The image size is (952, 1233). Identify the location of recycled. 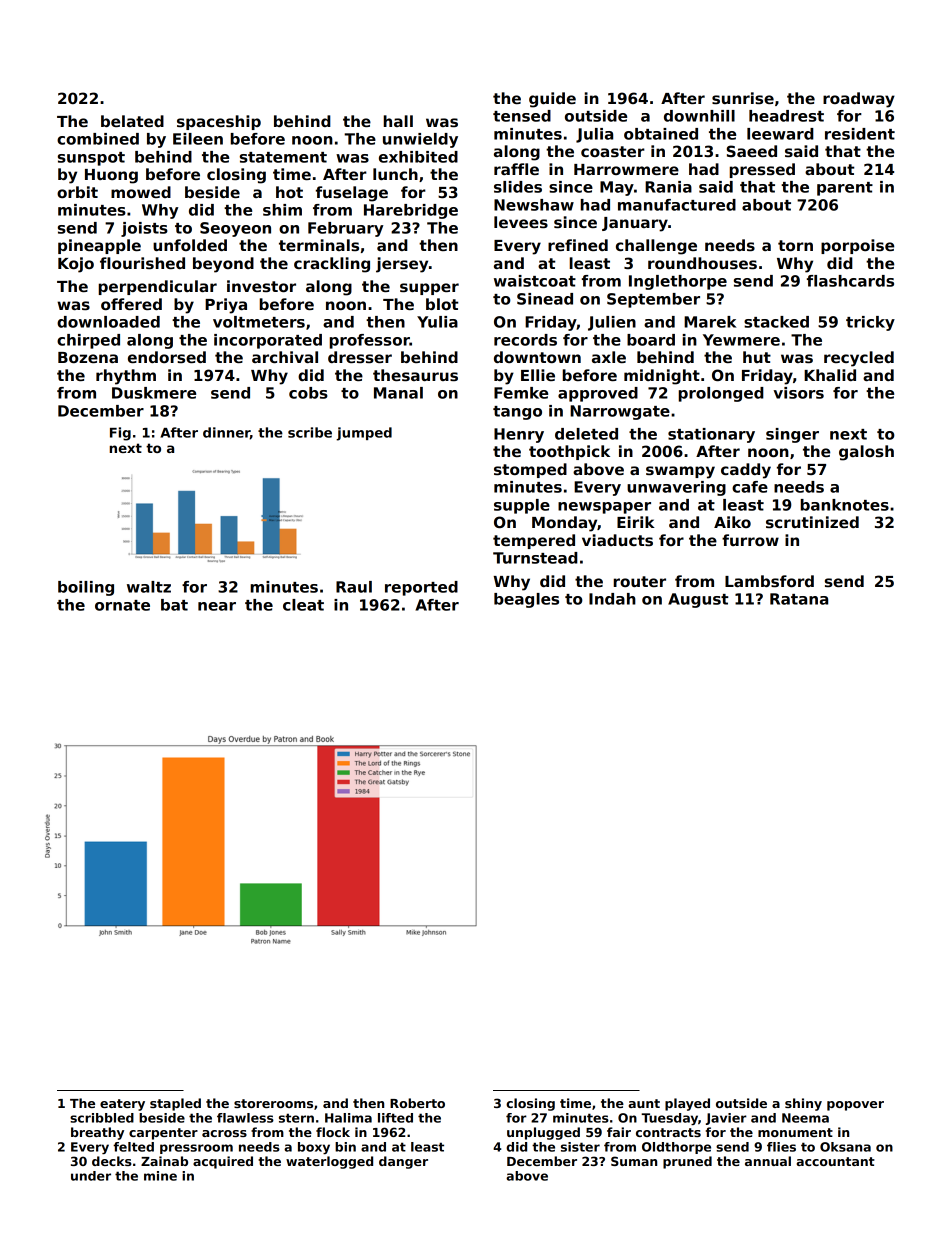
(859, 359).
